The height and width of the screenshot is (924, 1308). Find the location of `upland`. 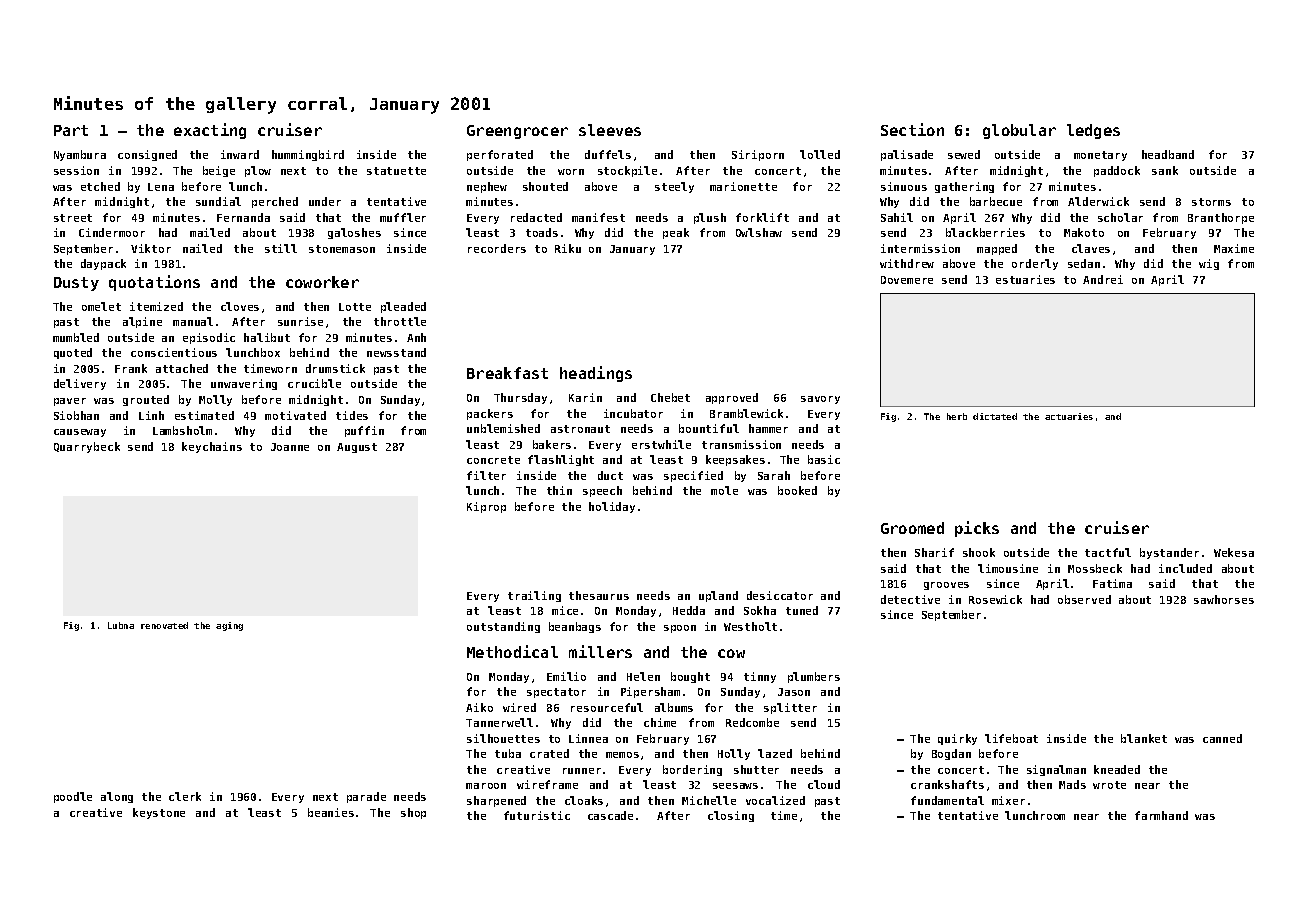

upland is located at coordinates (718, 596).
